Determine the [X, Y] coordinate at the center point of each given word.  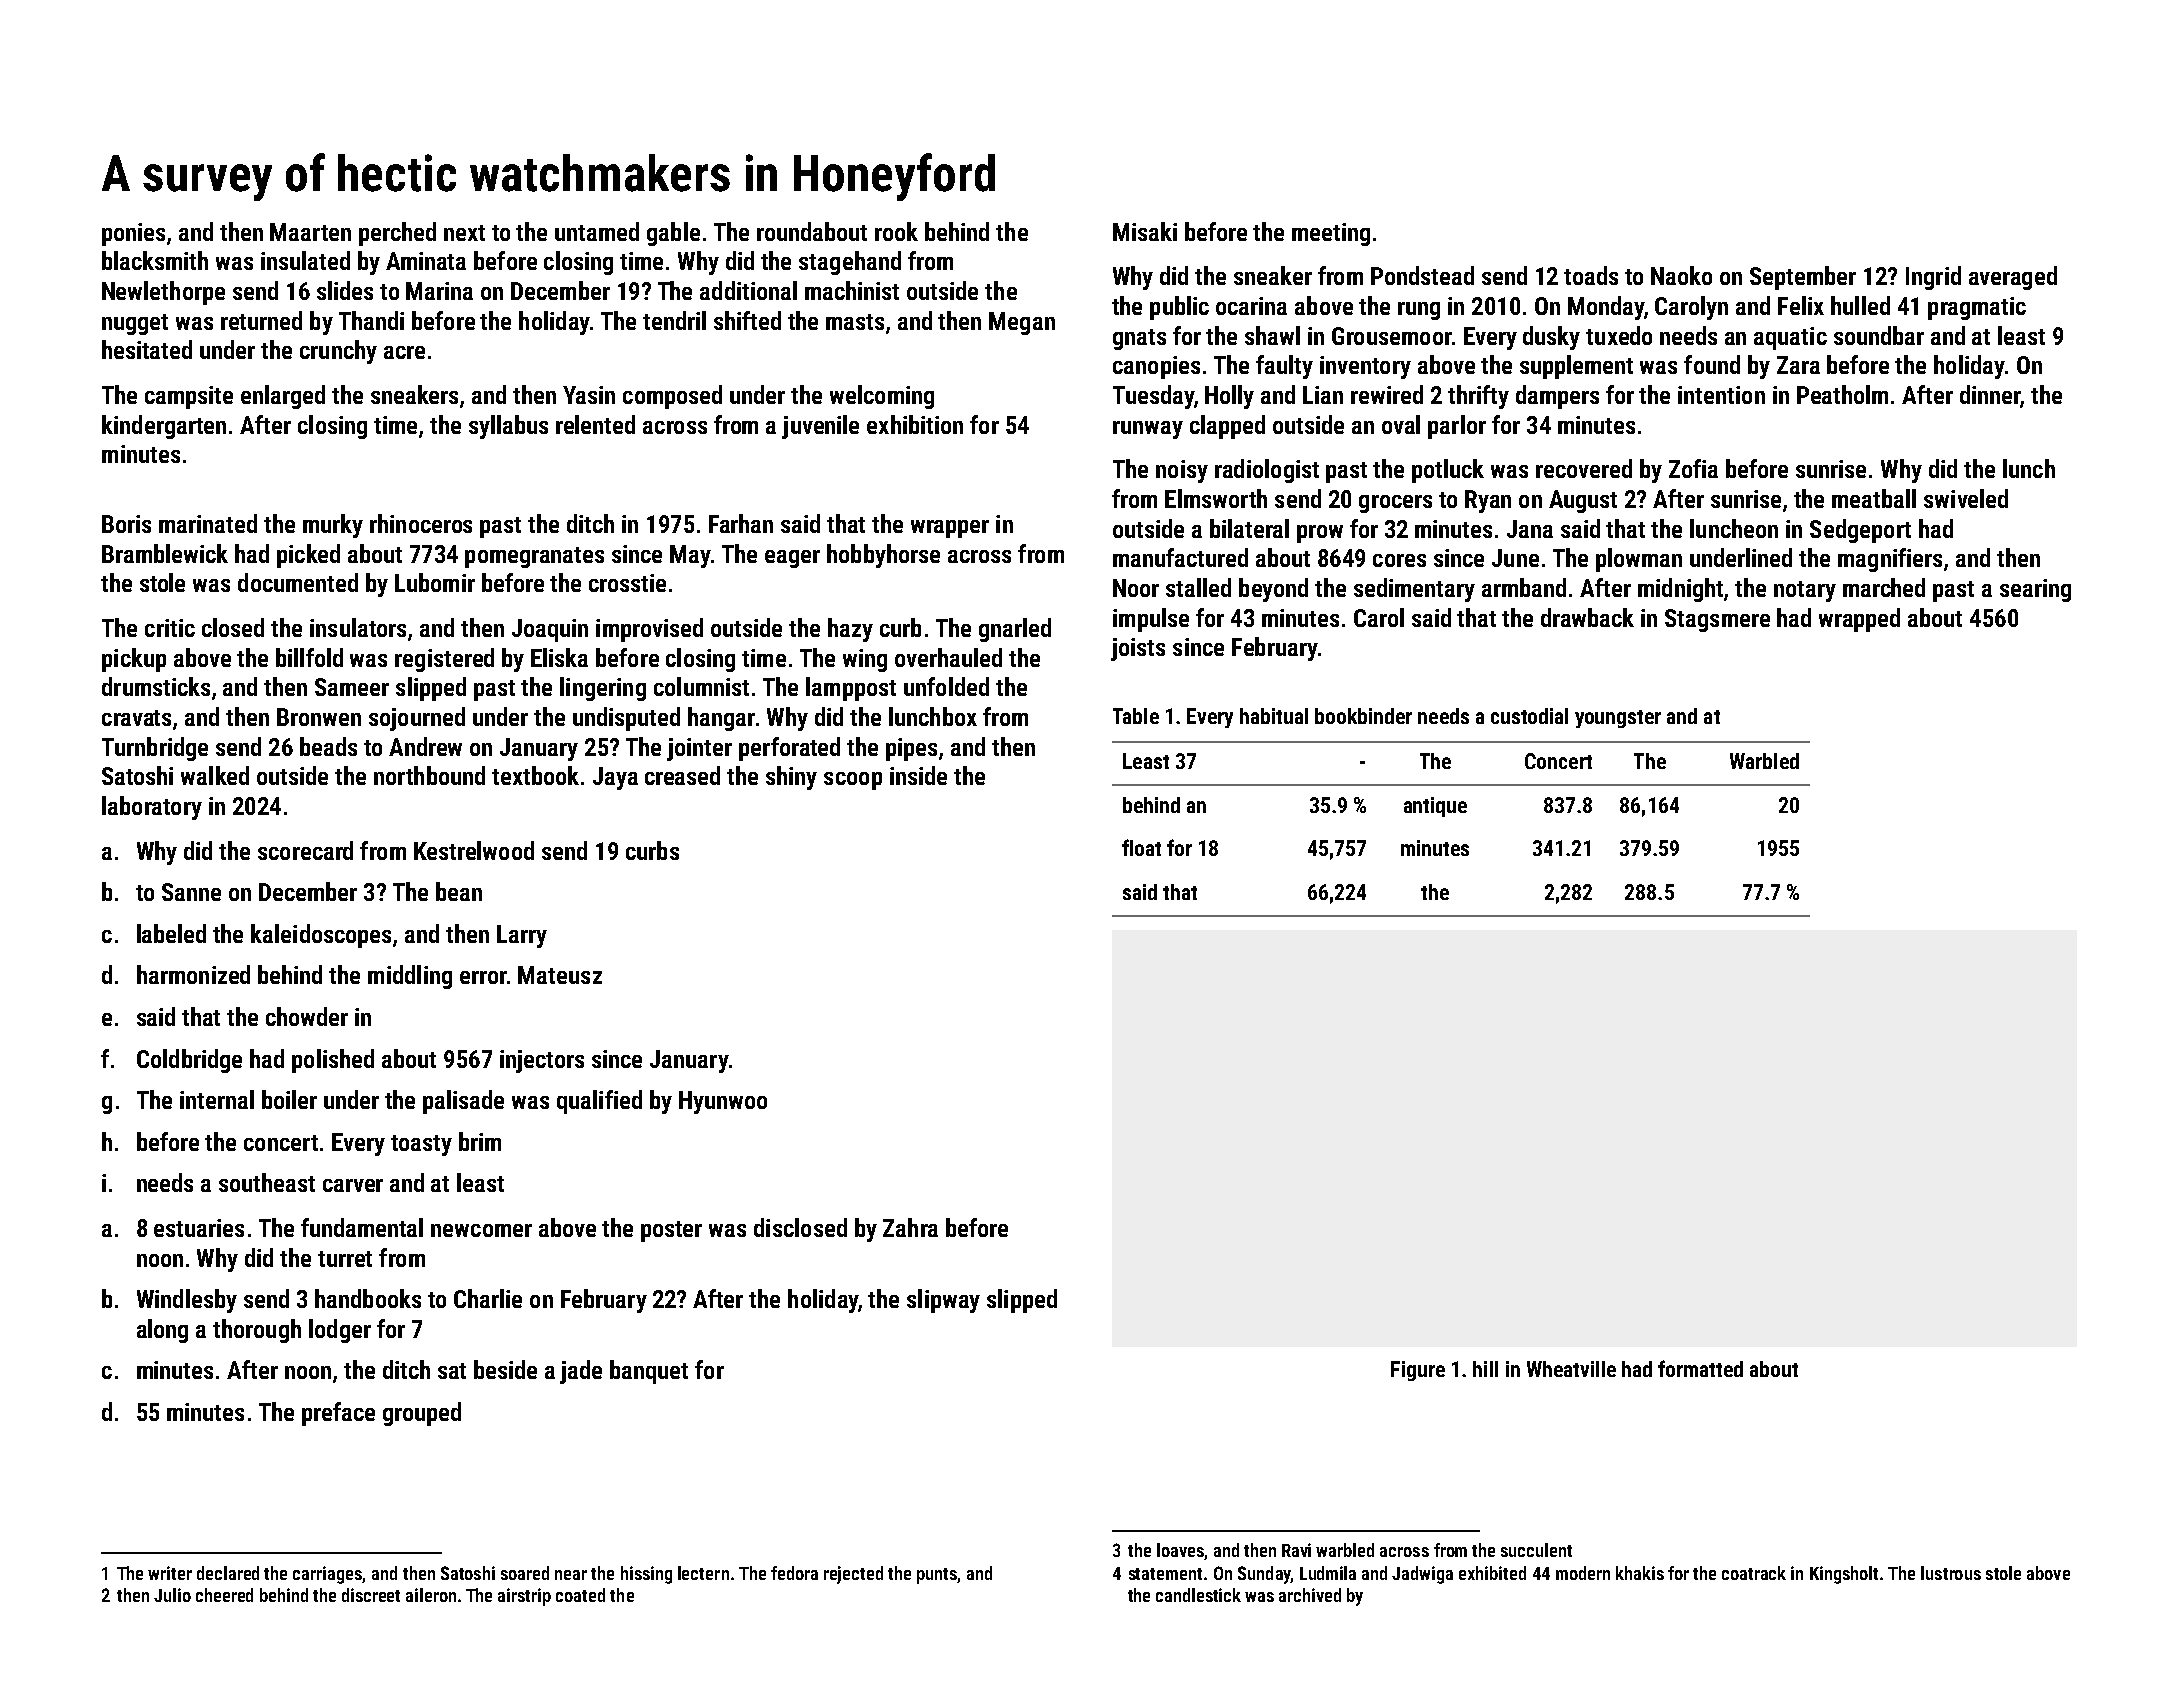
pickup [134, 660]
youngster [1618, 719]
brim [480, 1141]
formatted [1700, 1368]
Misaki [1145, 231]
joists [1138, 649]
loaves [1180, 1550]
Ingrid [1933, 278]
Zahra [910, 1227]
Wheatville [1571, 1369]
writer [170, 1573]
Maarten [310, 232]
